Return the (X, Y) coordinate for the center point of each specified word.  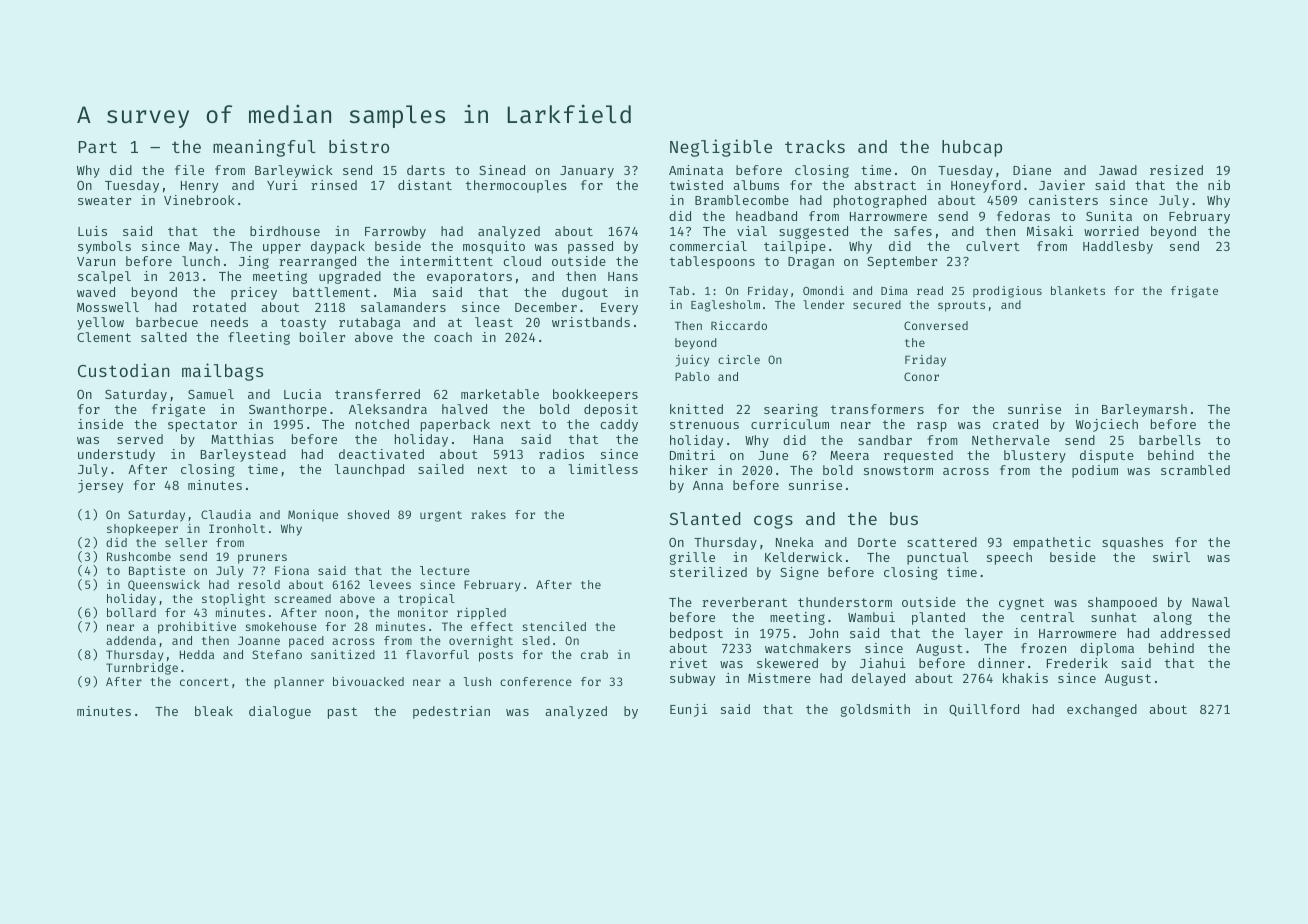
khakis (1025, 678)
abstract (885, 185)
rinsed (334, 185)
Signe (799, 573)
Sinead (502, 170)
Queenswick (164, 585)
